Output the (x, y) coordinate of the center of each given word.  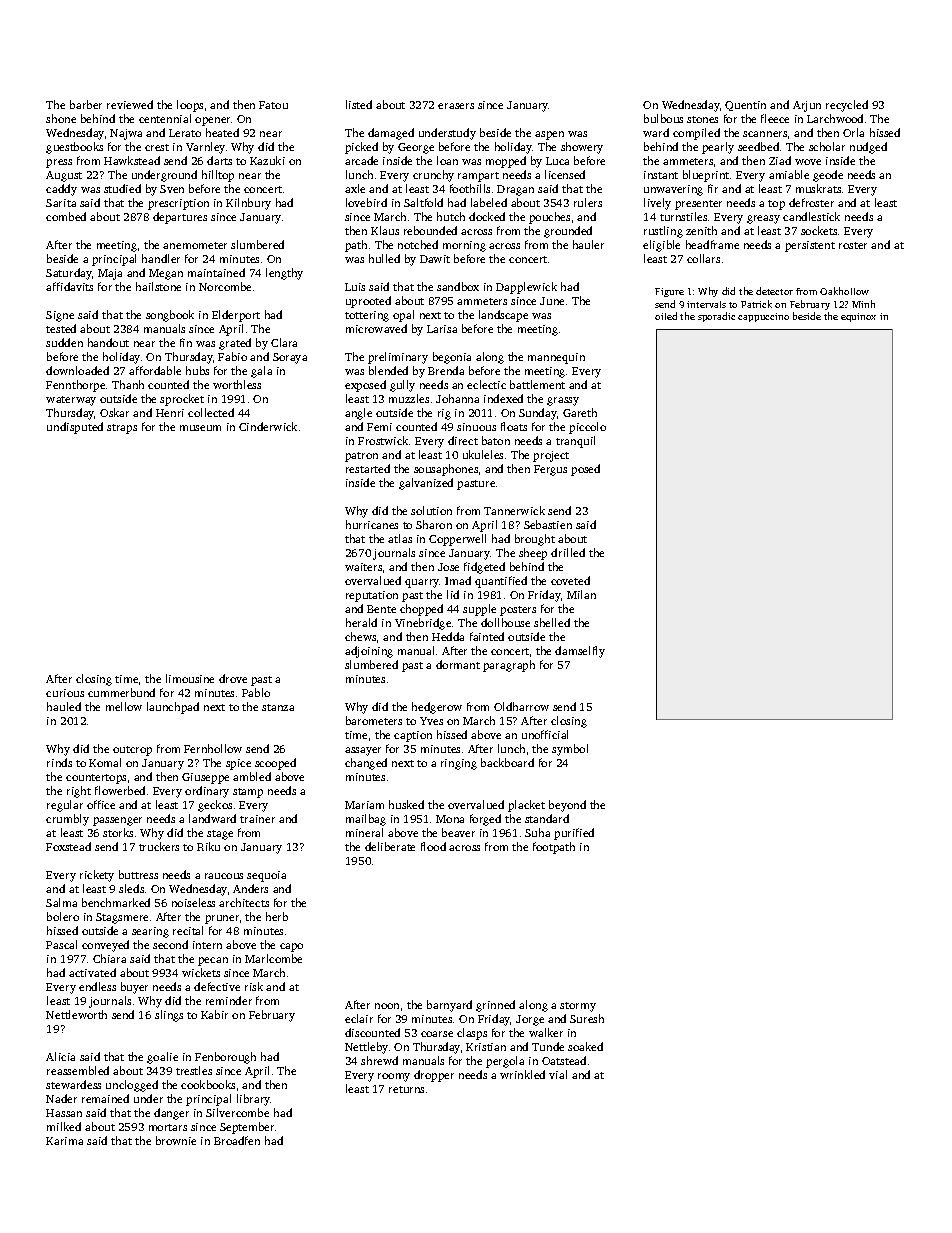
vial (558, 1074)
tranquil (575, 442)
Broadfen (237, 1140)
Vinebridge (423, 624)
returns (406, 1089)
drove (233, 678)
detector (774, 291)
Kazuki (267, 160)
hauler (588, 244)
